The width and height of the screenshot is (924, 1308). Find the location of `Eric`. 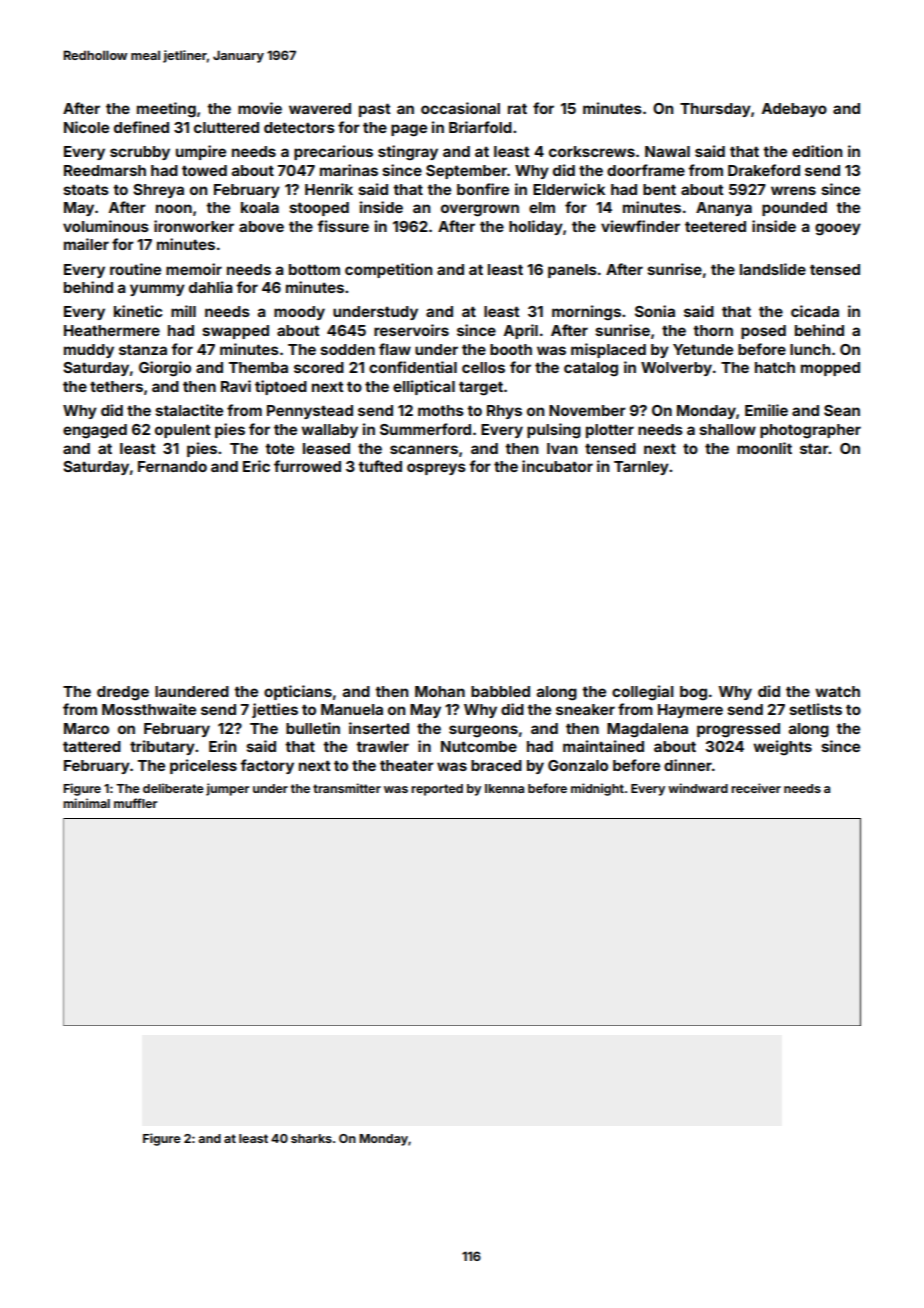

Eric is located at coordinates (256, 466).
